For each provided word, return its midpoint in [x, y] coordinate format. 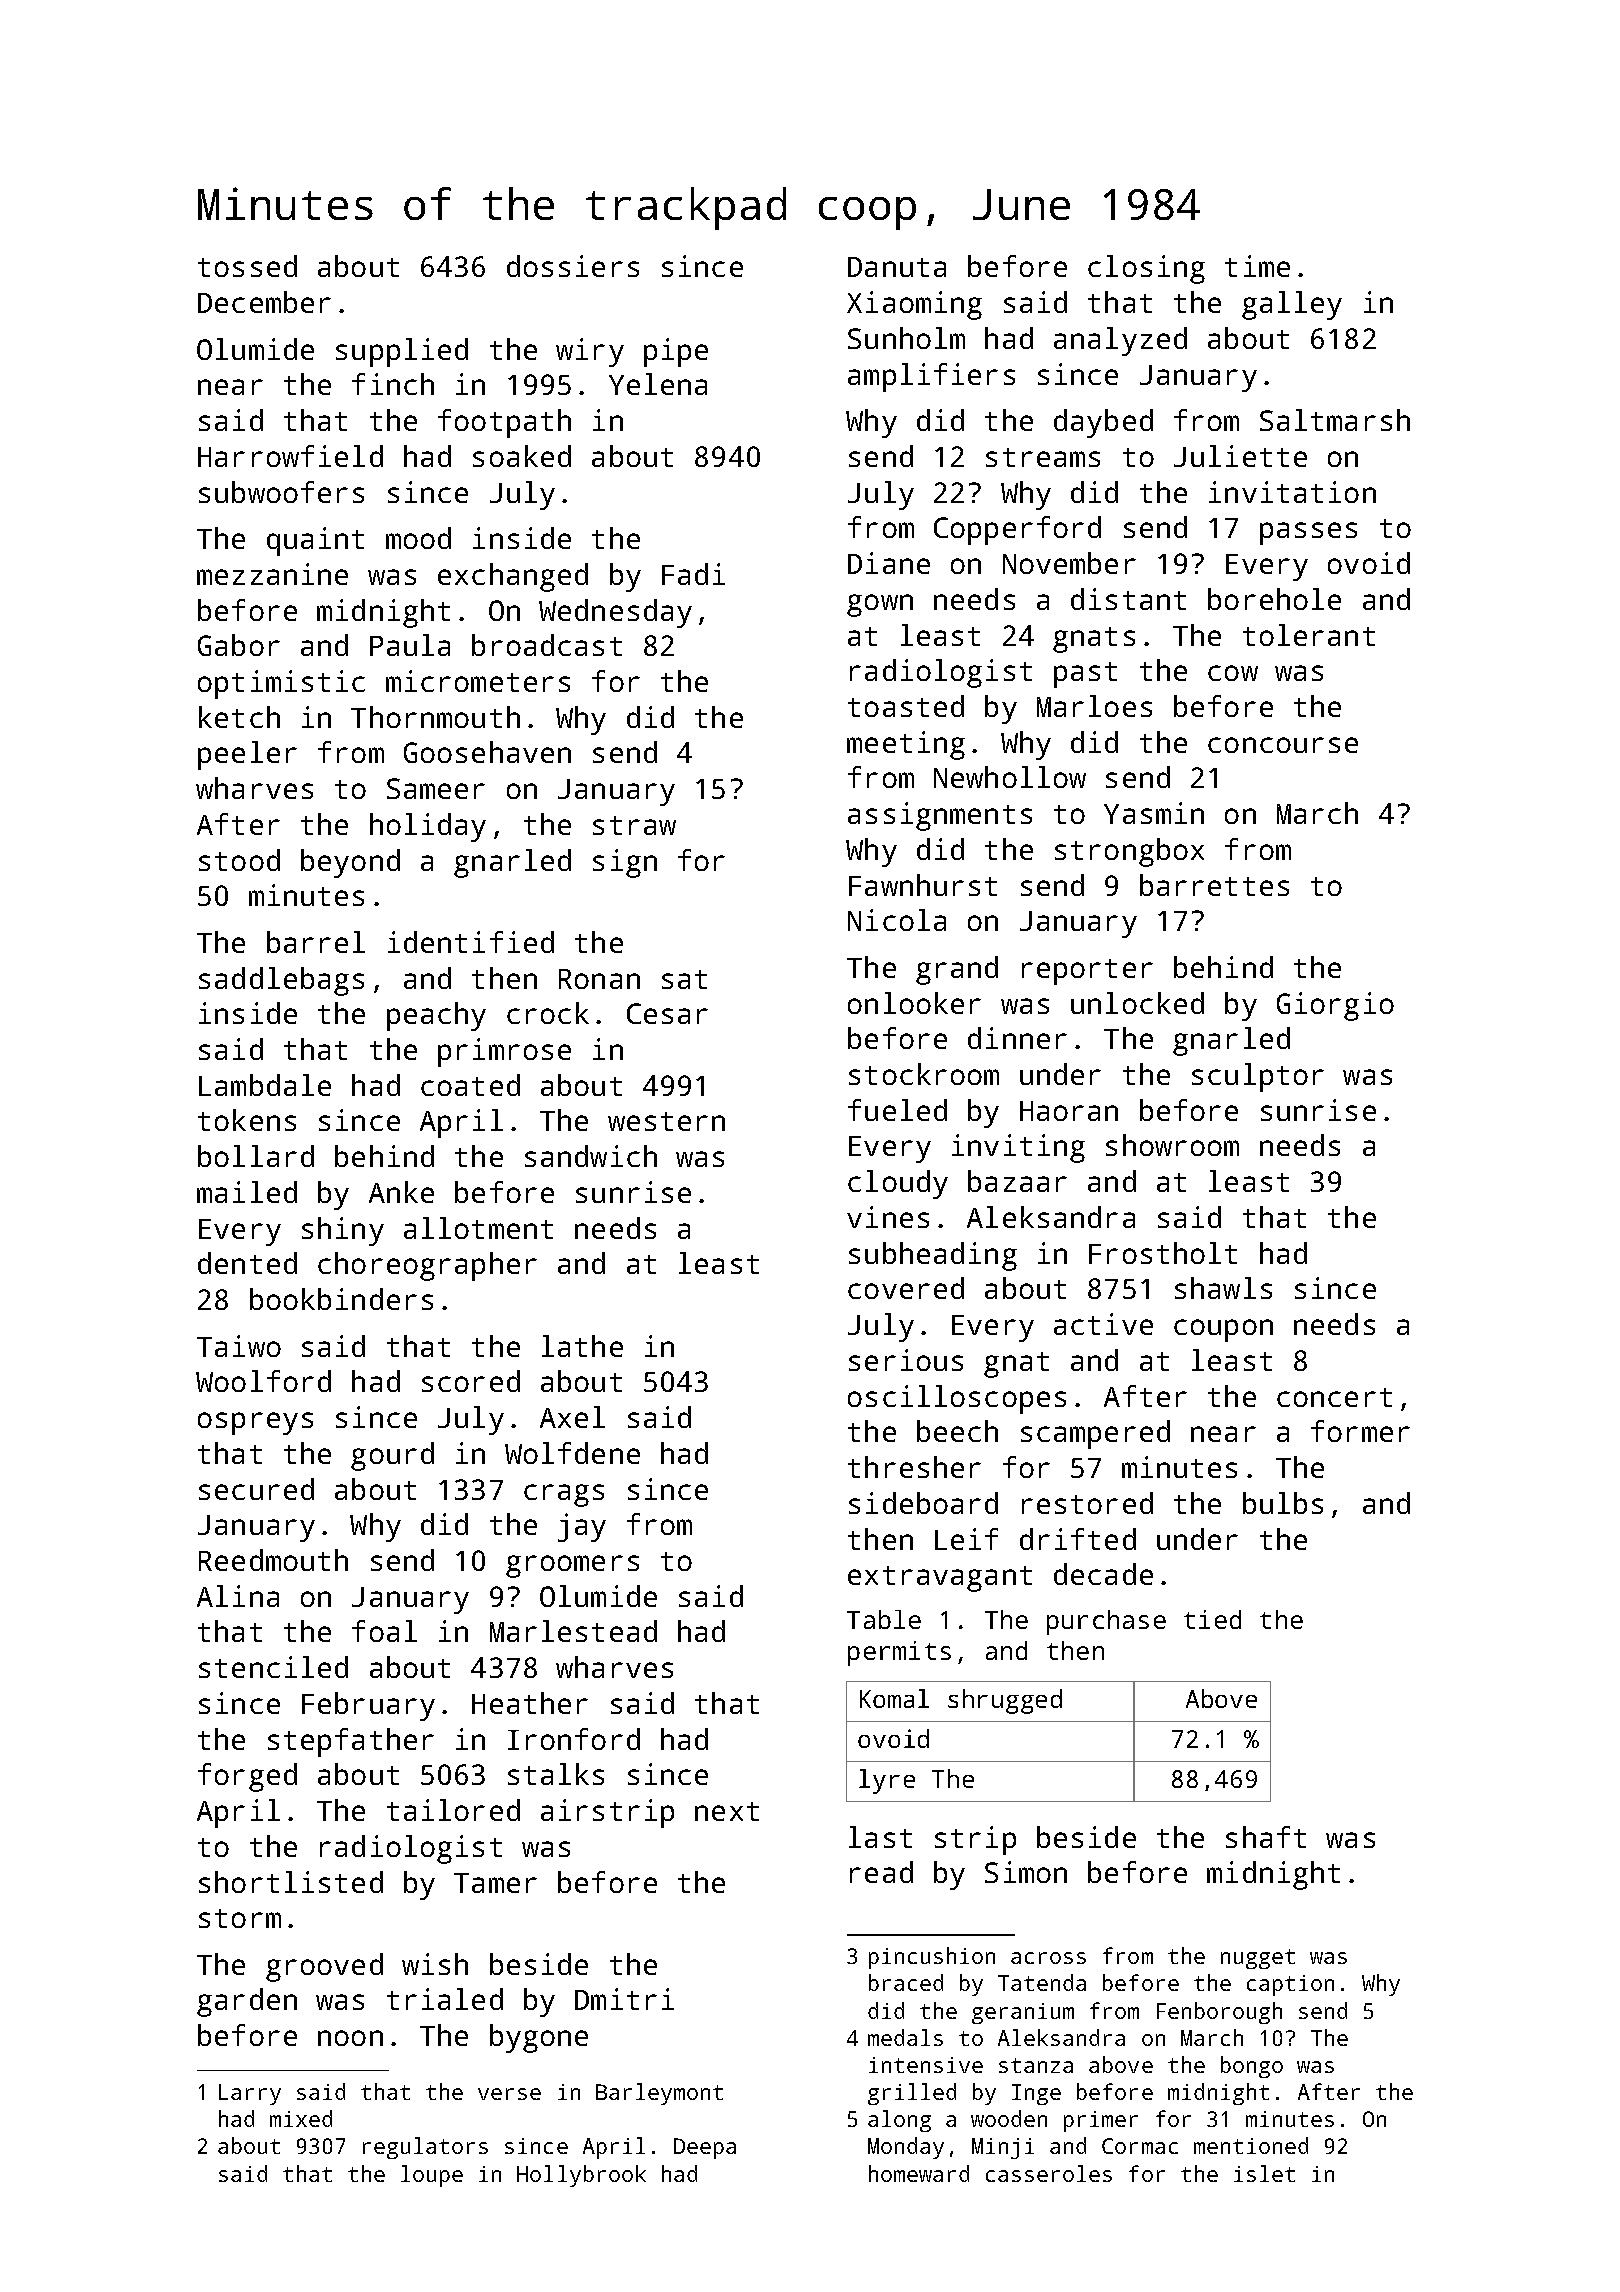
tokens [247, 1120]
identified [471, 942]
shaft [1266, 1837]
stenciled [273, 1667]
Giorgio [1335, 1006]
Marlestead [573, 1631]
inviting [1018, 1148]
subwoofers [281, 492]
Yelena [658, 384]
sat [684, 979]
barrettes [1214, 885]
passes [1308, 533]
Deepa [705, 2148]
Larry [250, 2094]
